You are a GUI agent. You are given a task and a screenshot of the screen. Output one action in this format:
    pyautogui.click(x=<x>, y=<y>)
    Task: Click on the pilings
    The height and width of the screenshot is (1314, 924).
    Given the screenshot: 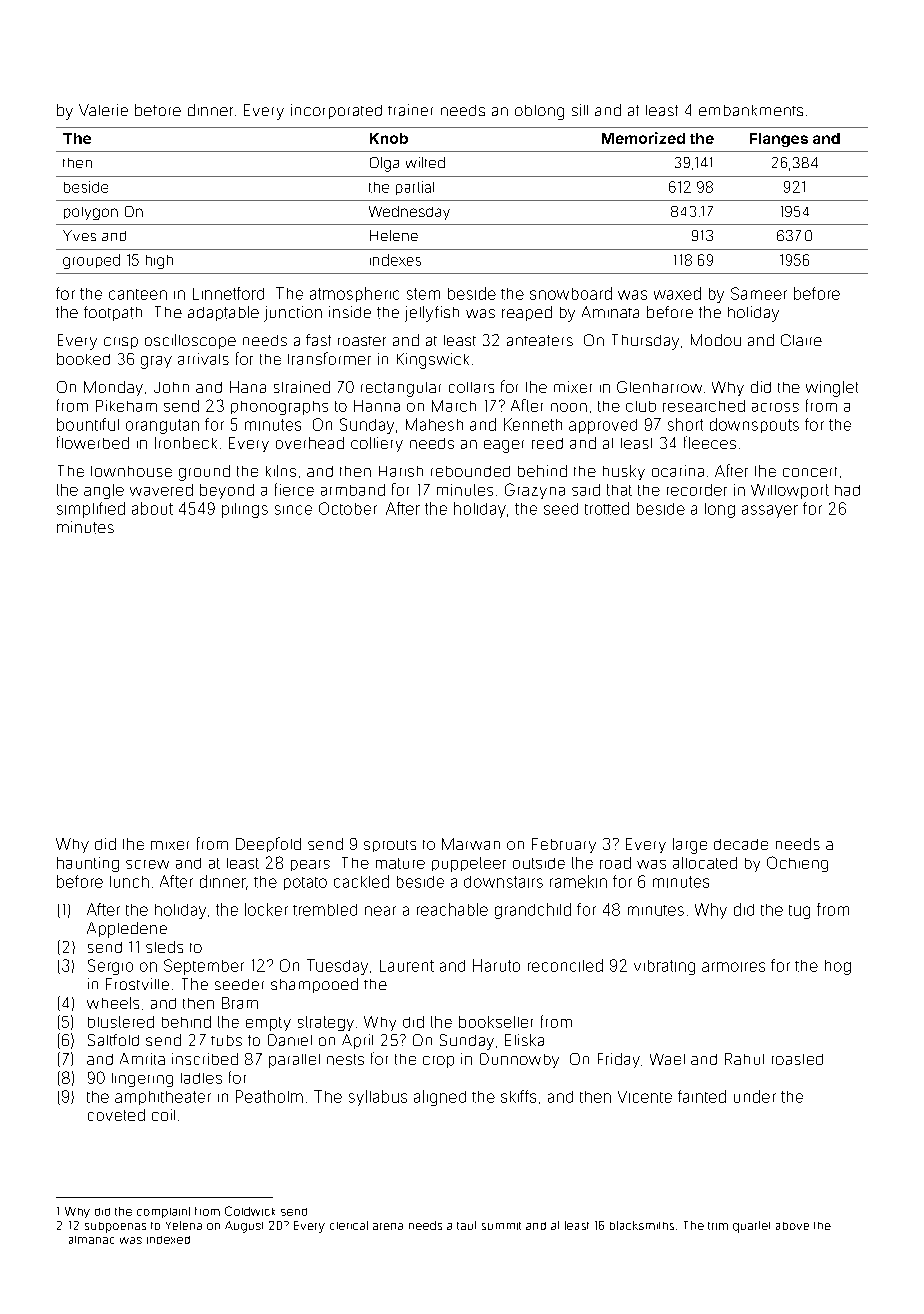 What is the action you would take?
    pyautogui.click(x=245, y=510)
